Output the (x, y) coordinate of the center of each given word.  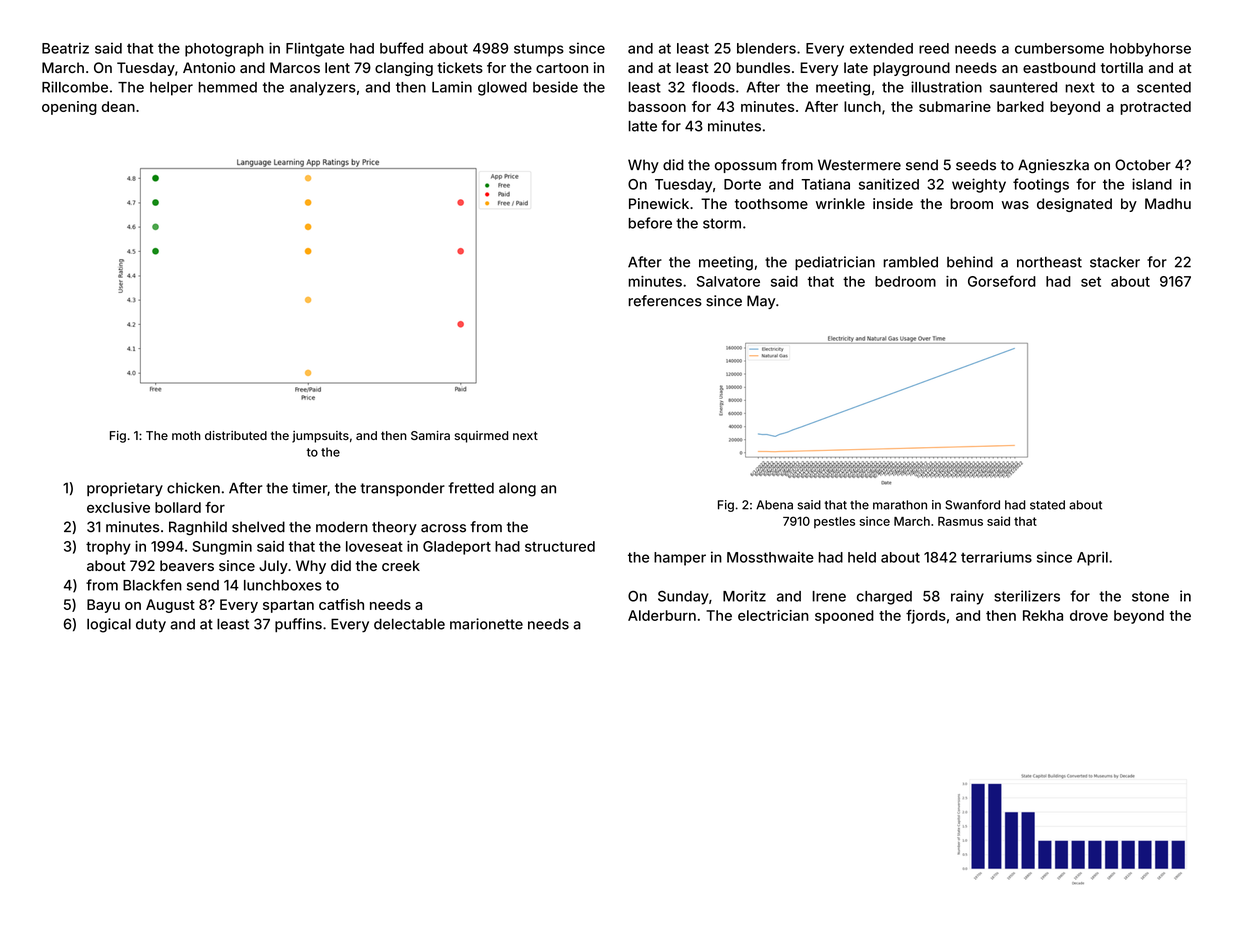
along (517, 489)
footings (1041, 185)
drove (1089, 615)
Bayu (103, 606)
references (665, 301)
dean (118, 106)
